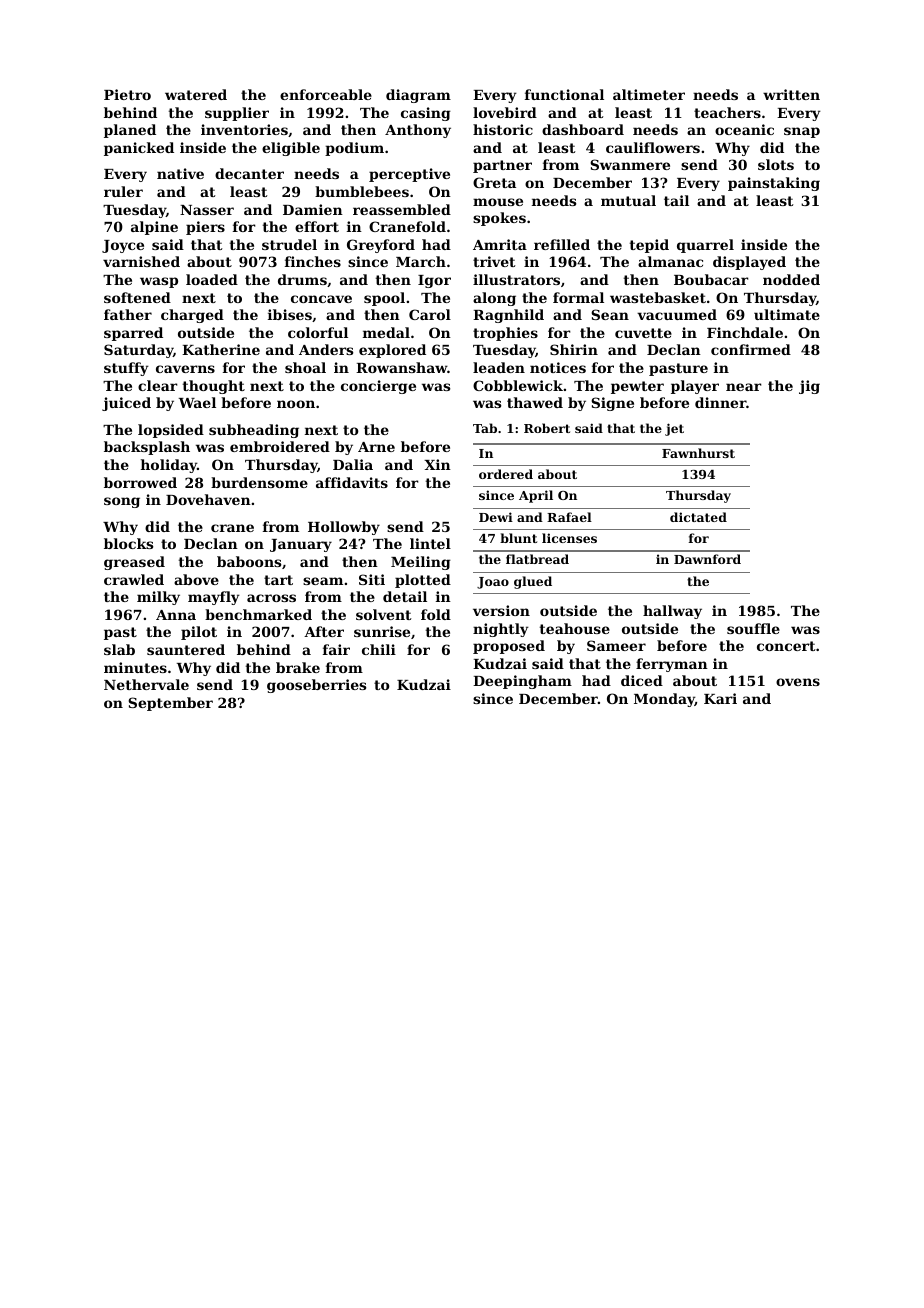 Image resolution: width=924 pixels, height=1308 pixels. Describe the element at coordinates (698, 517) in the screenshot. I see `dictated` at that location.
